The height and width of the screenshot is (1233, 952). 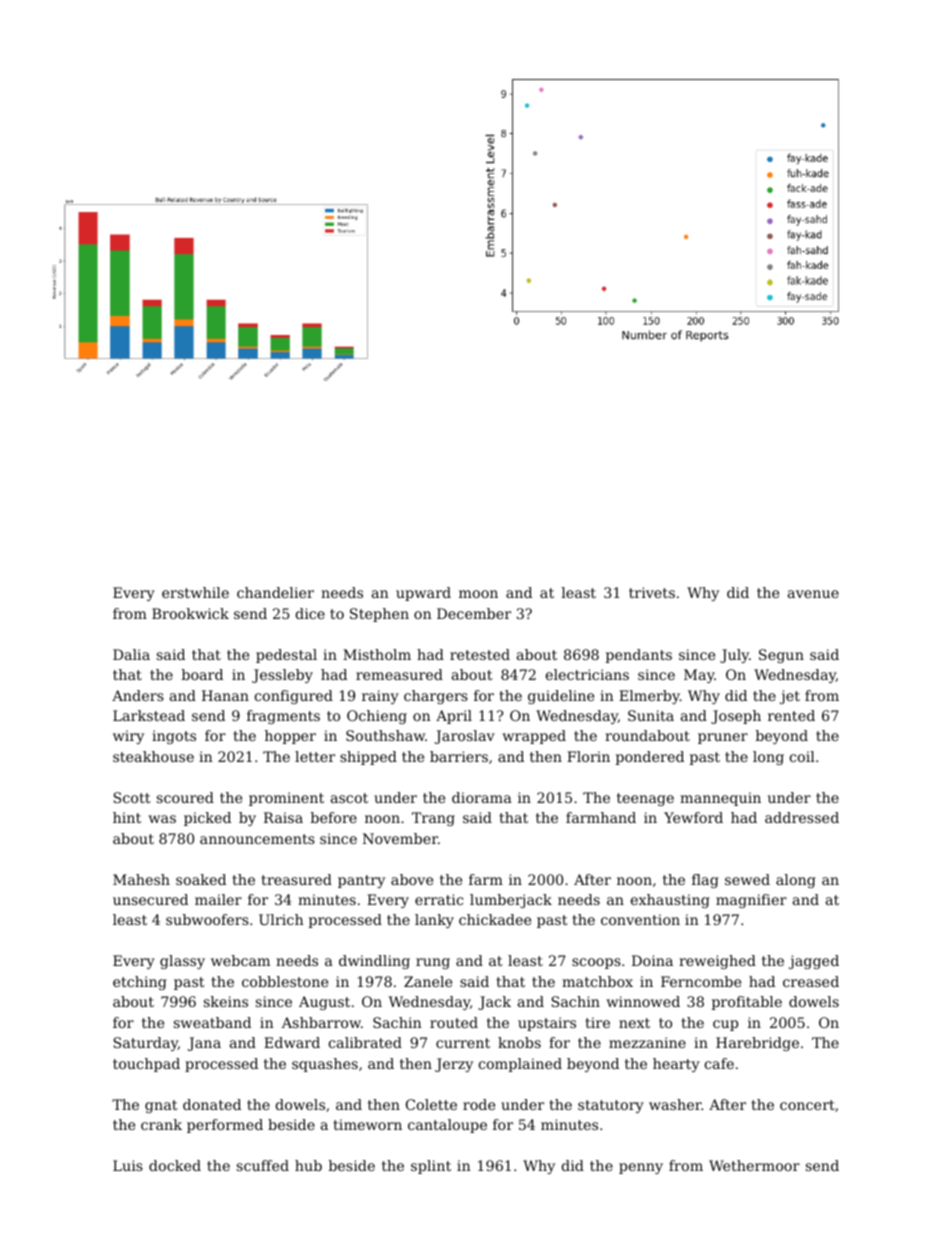 What do you see at coordinates (588, 756) in the screenshot?
I see `Florin` at bounding box center [588, 756].
